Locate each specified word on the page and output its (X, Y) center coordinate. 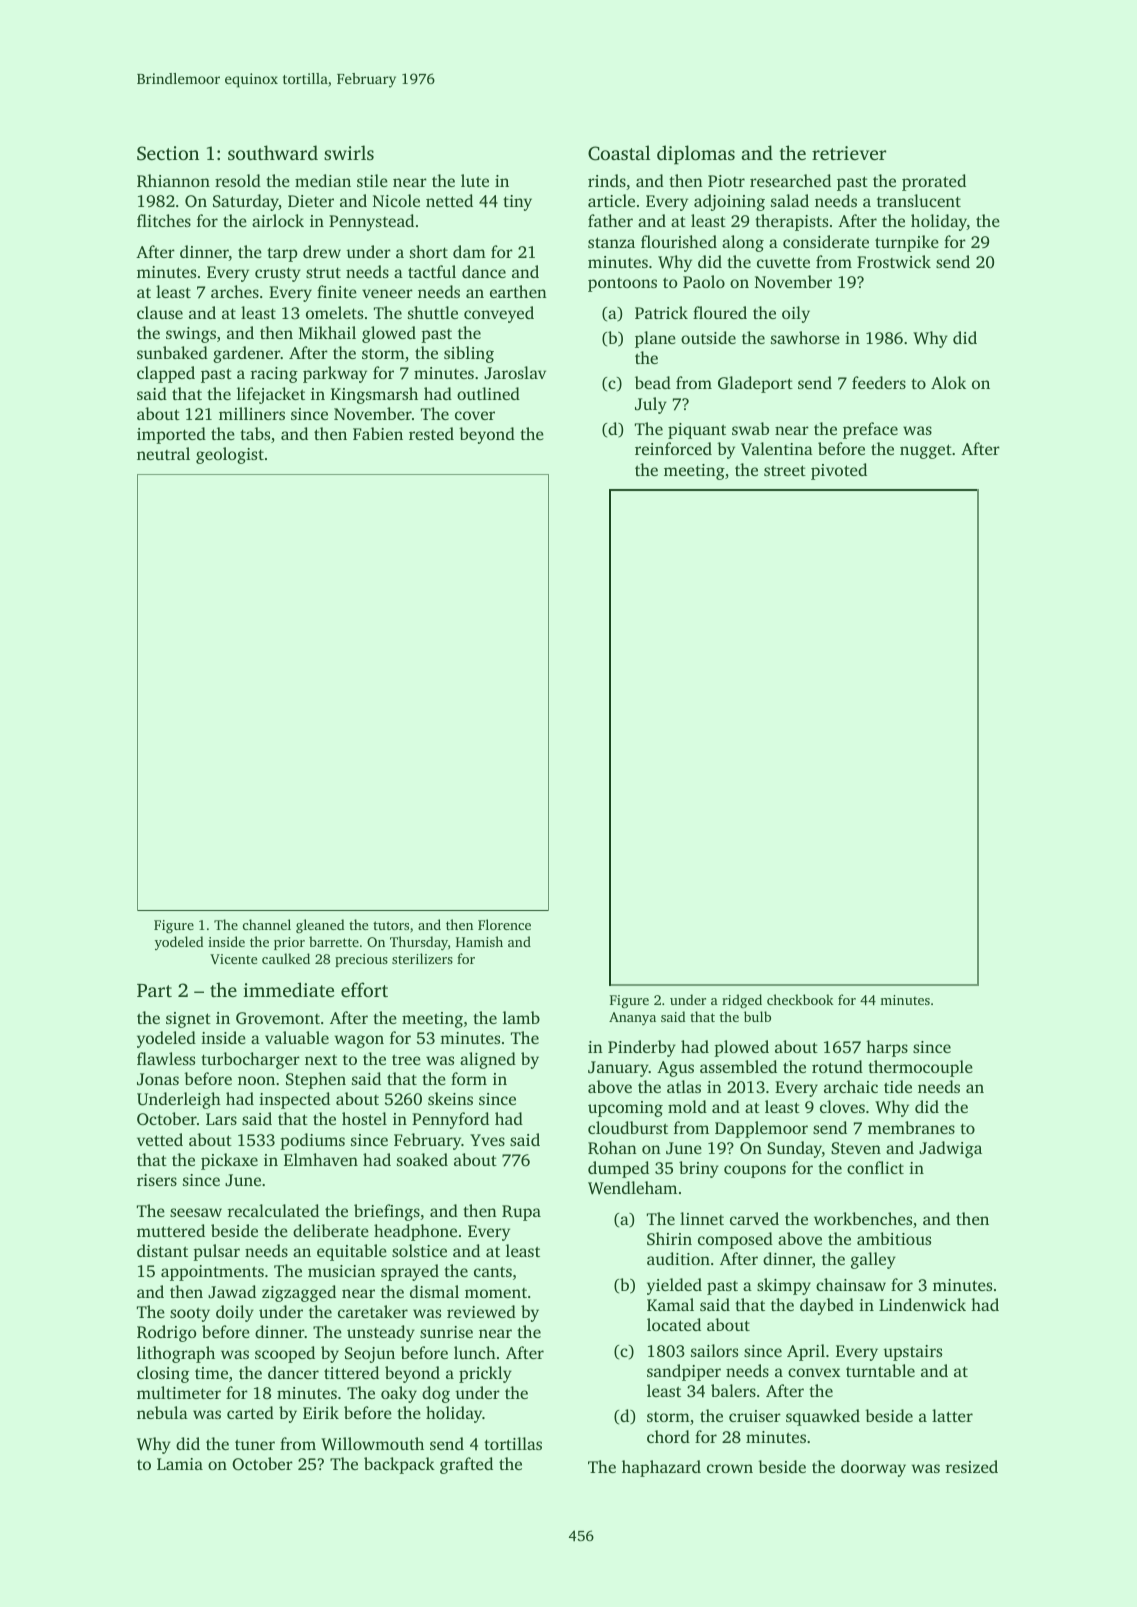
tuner (255, 1445)
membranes (911, 1127)
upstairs (912, 1353)
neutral (163, 453)
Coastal (619, 153)
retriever (849, 153)
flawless (166, 1058)
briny (699, 1169)
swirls (349, 152)
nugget (926, 451)
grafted (466, 1465)
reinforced (673, 448)
